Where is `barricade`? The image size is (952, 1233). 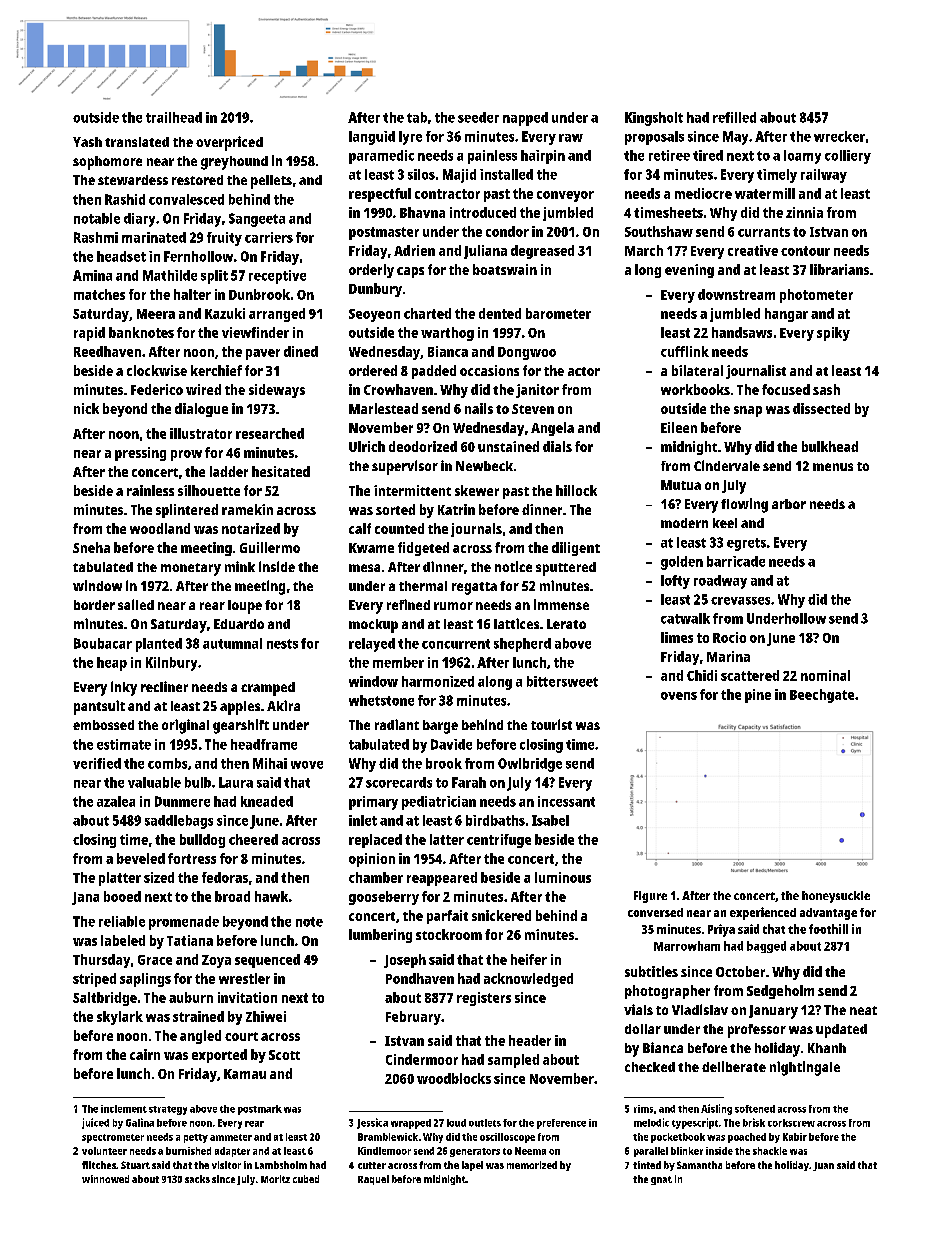 barricade is located at coordinates (736, 561).
